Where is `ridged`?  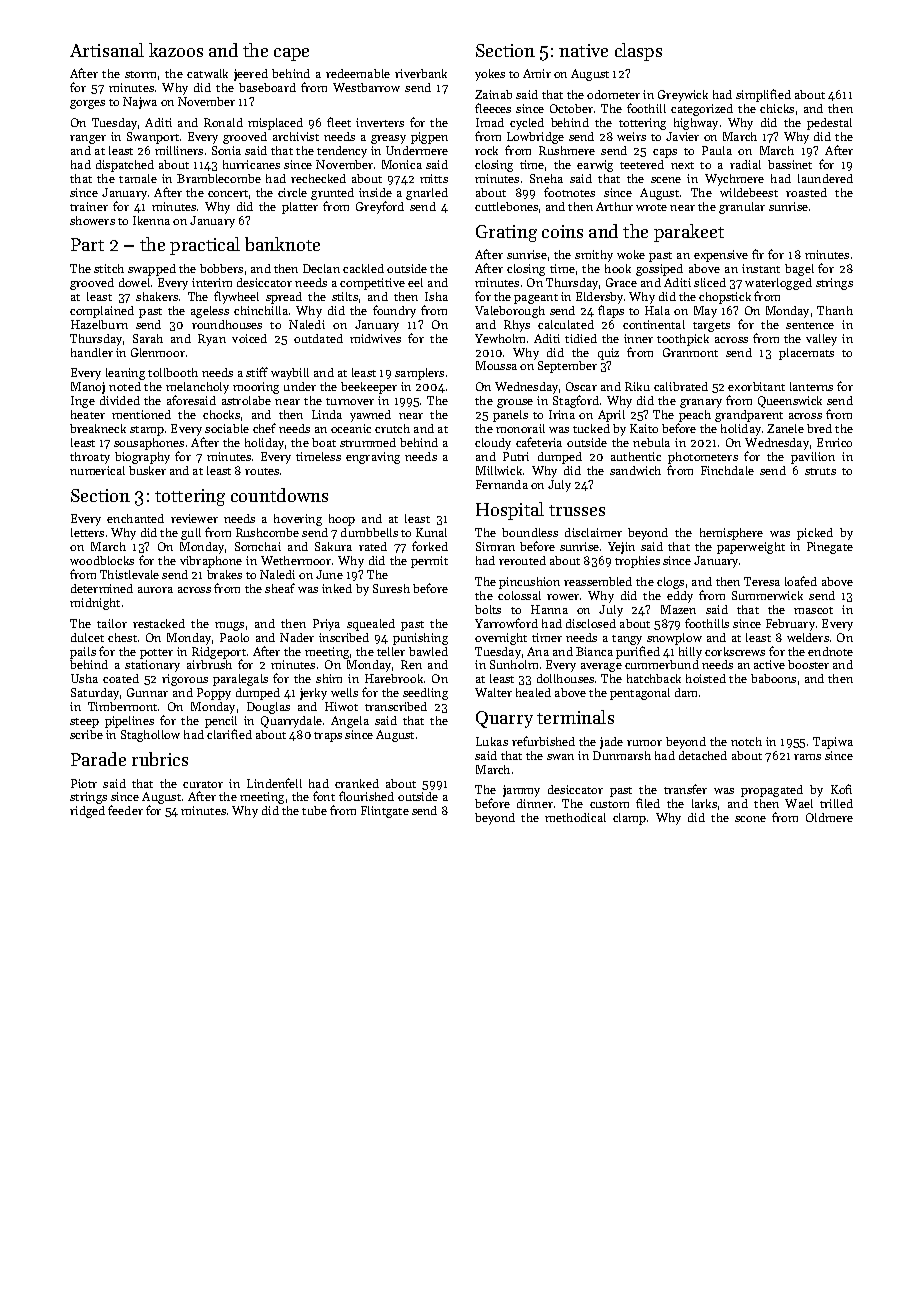
ridged is located at coordinates (87, 812).
